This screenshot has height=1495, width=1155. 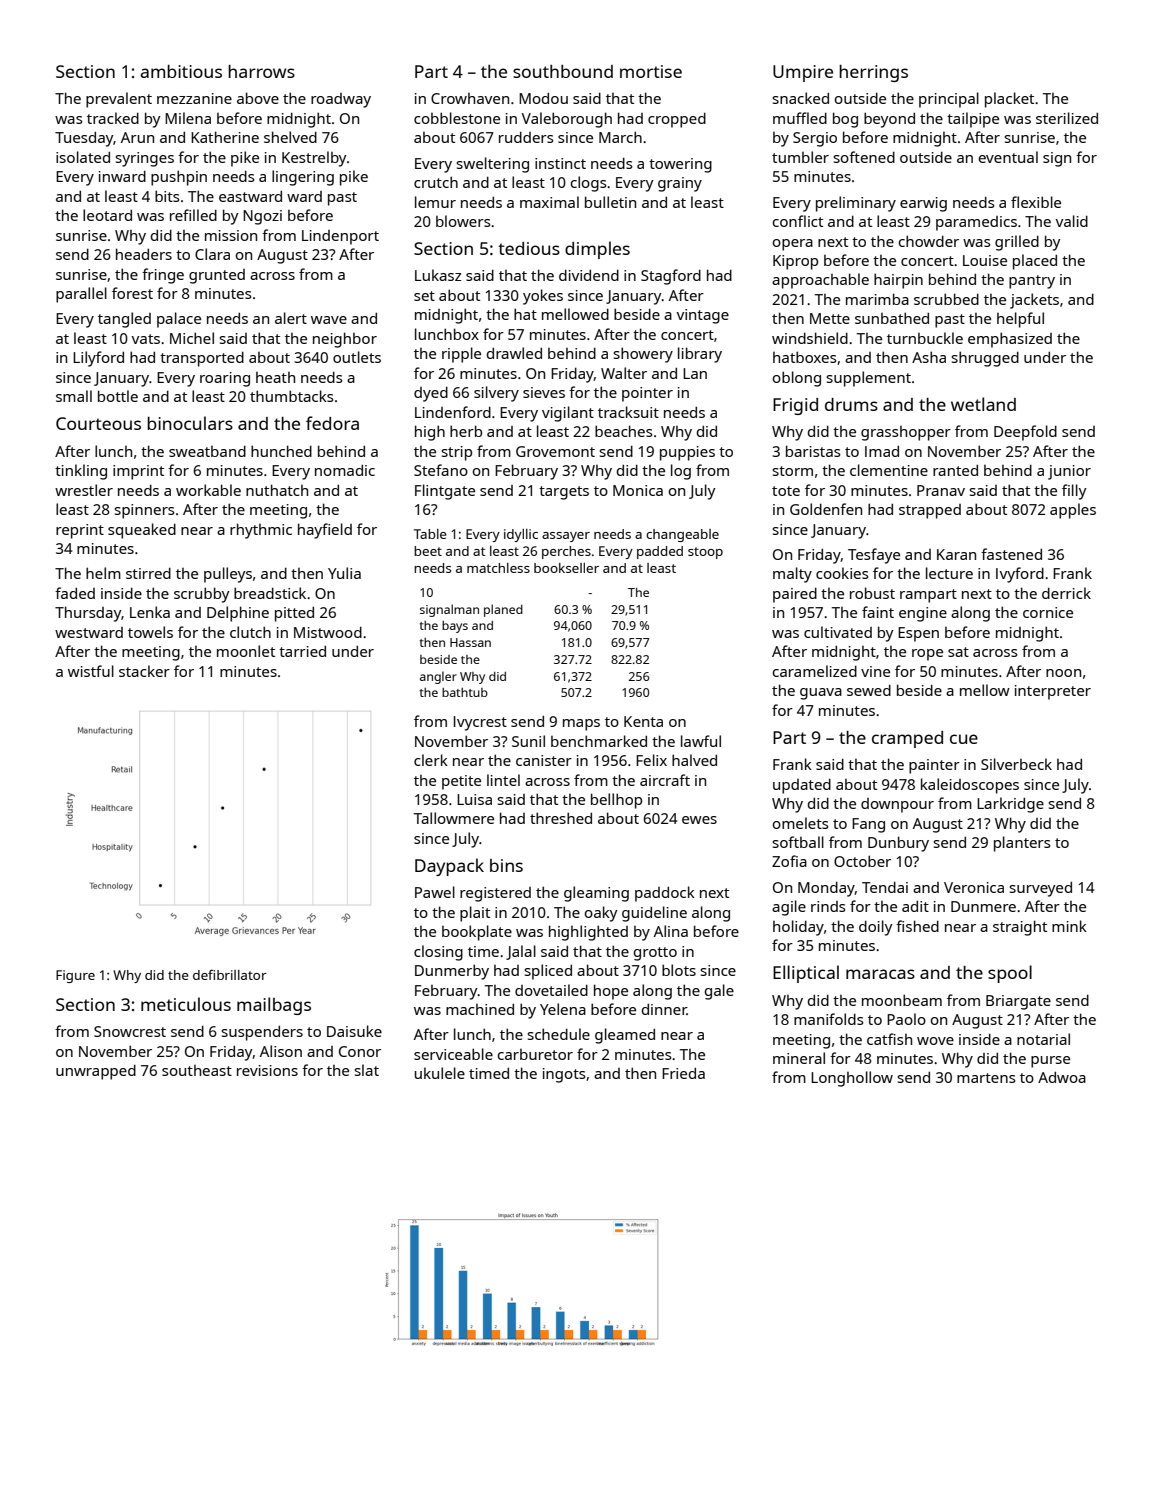 What do you see at coordinates (973, 120) in the screenshot?
I see `tailpipe` at bounding box center [973, 120].
